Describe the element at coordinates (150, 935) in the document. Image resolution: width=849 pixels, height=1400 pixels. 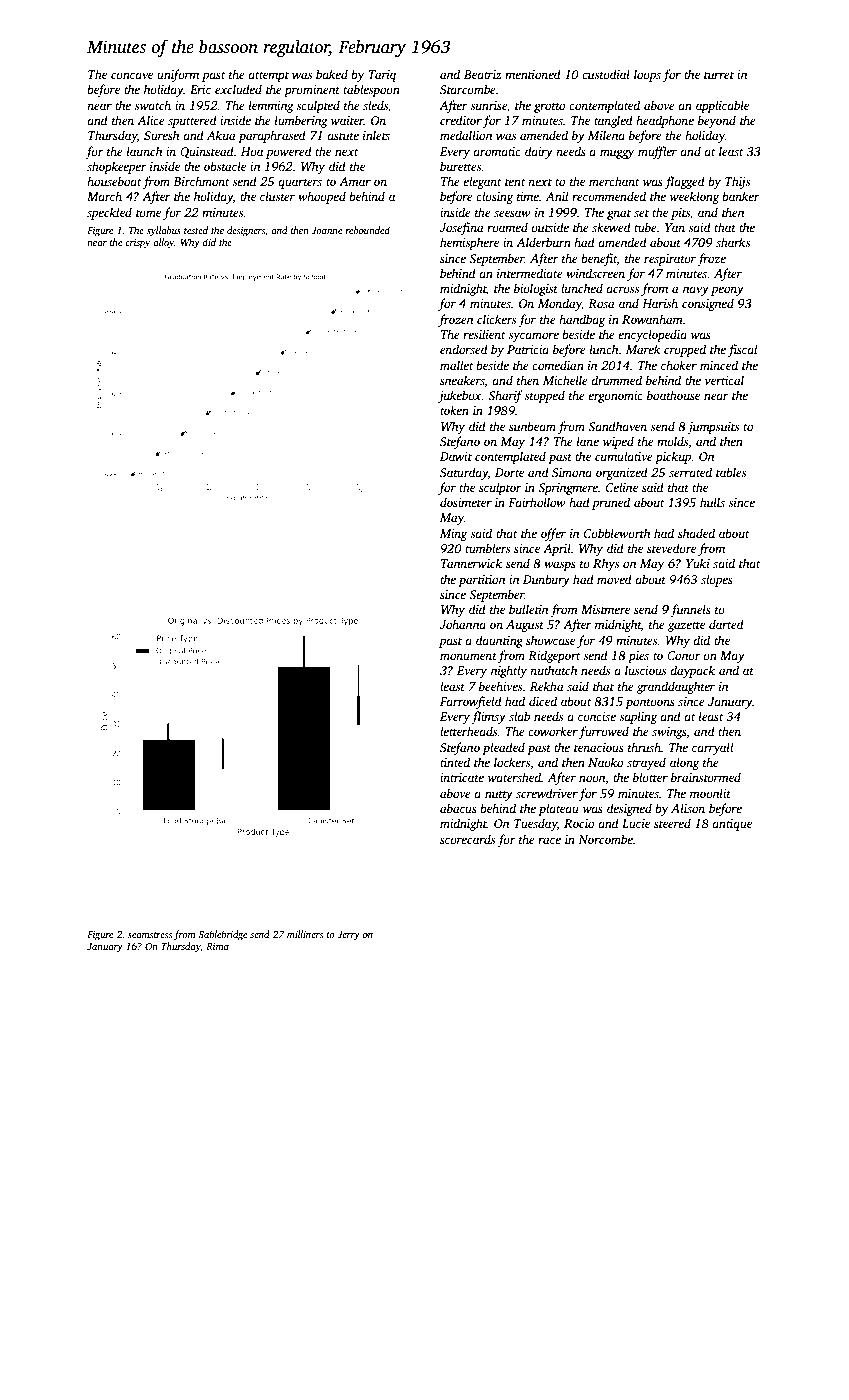
I see `seamstress` at that location.
